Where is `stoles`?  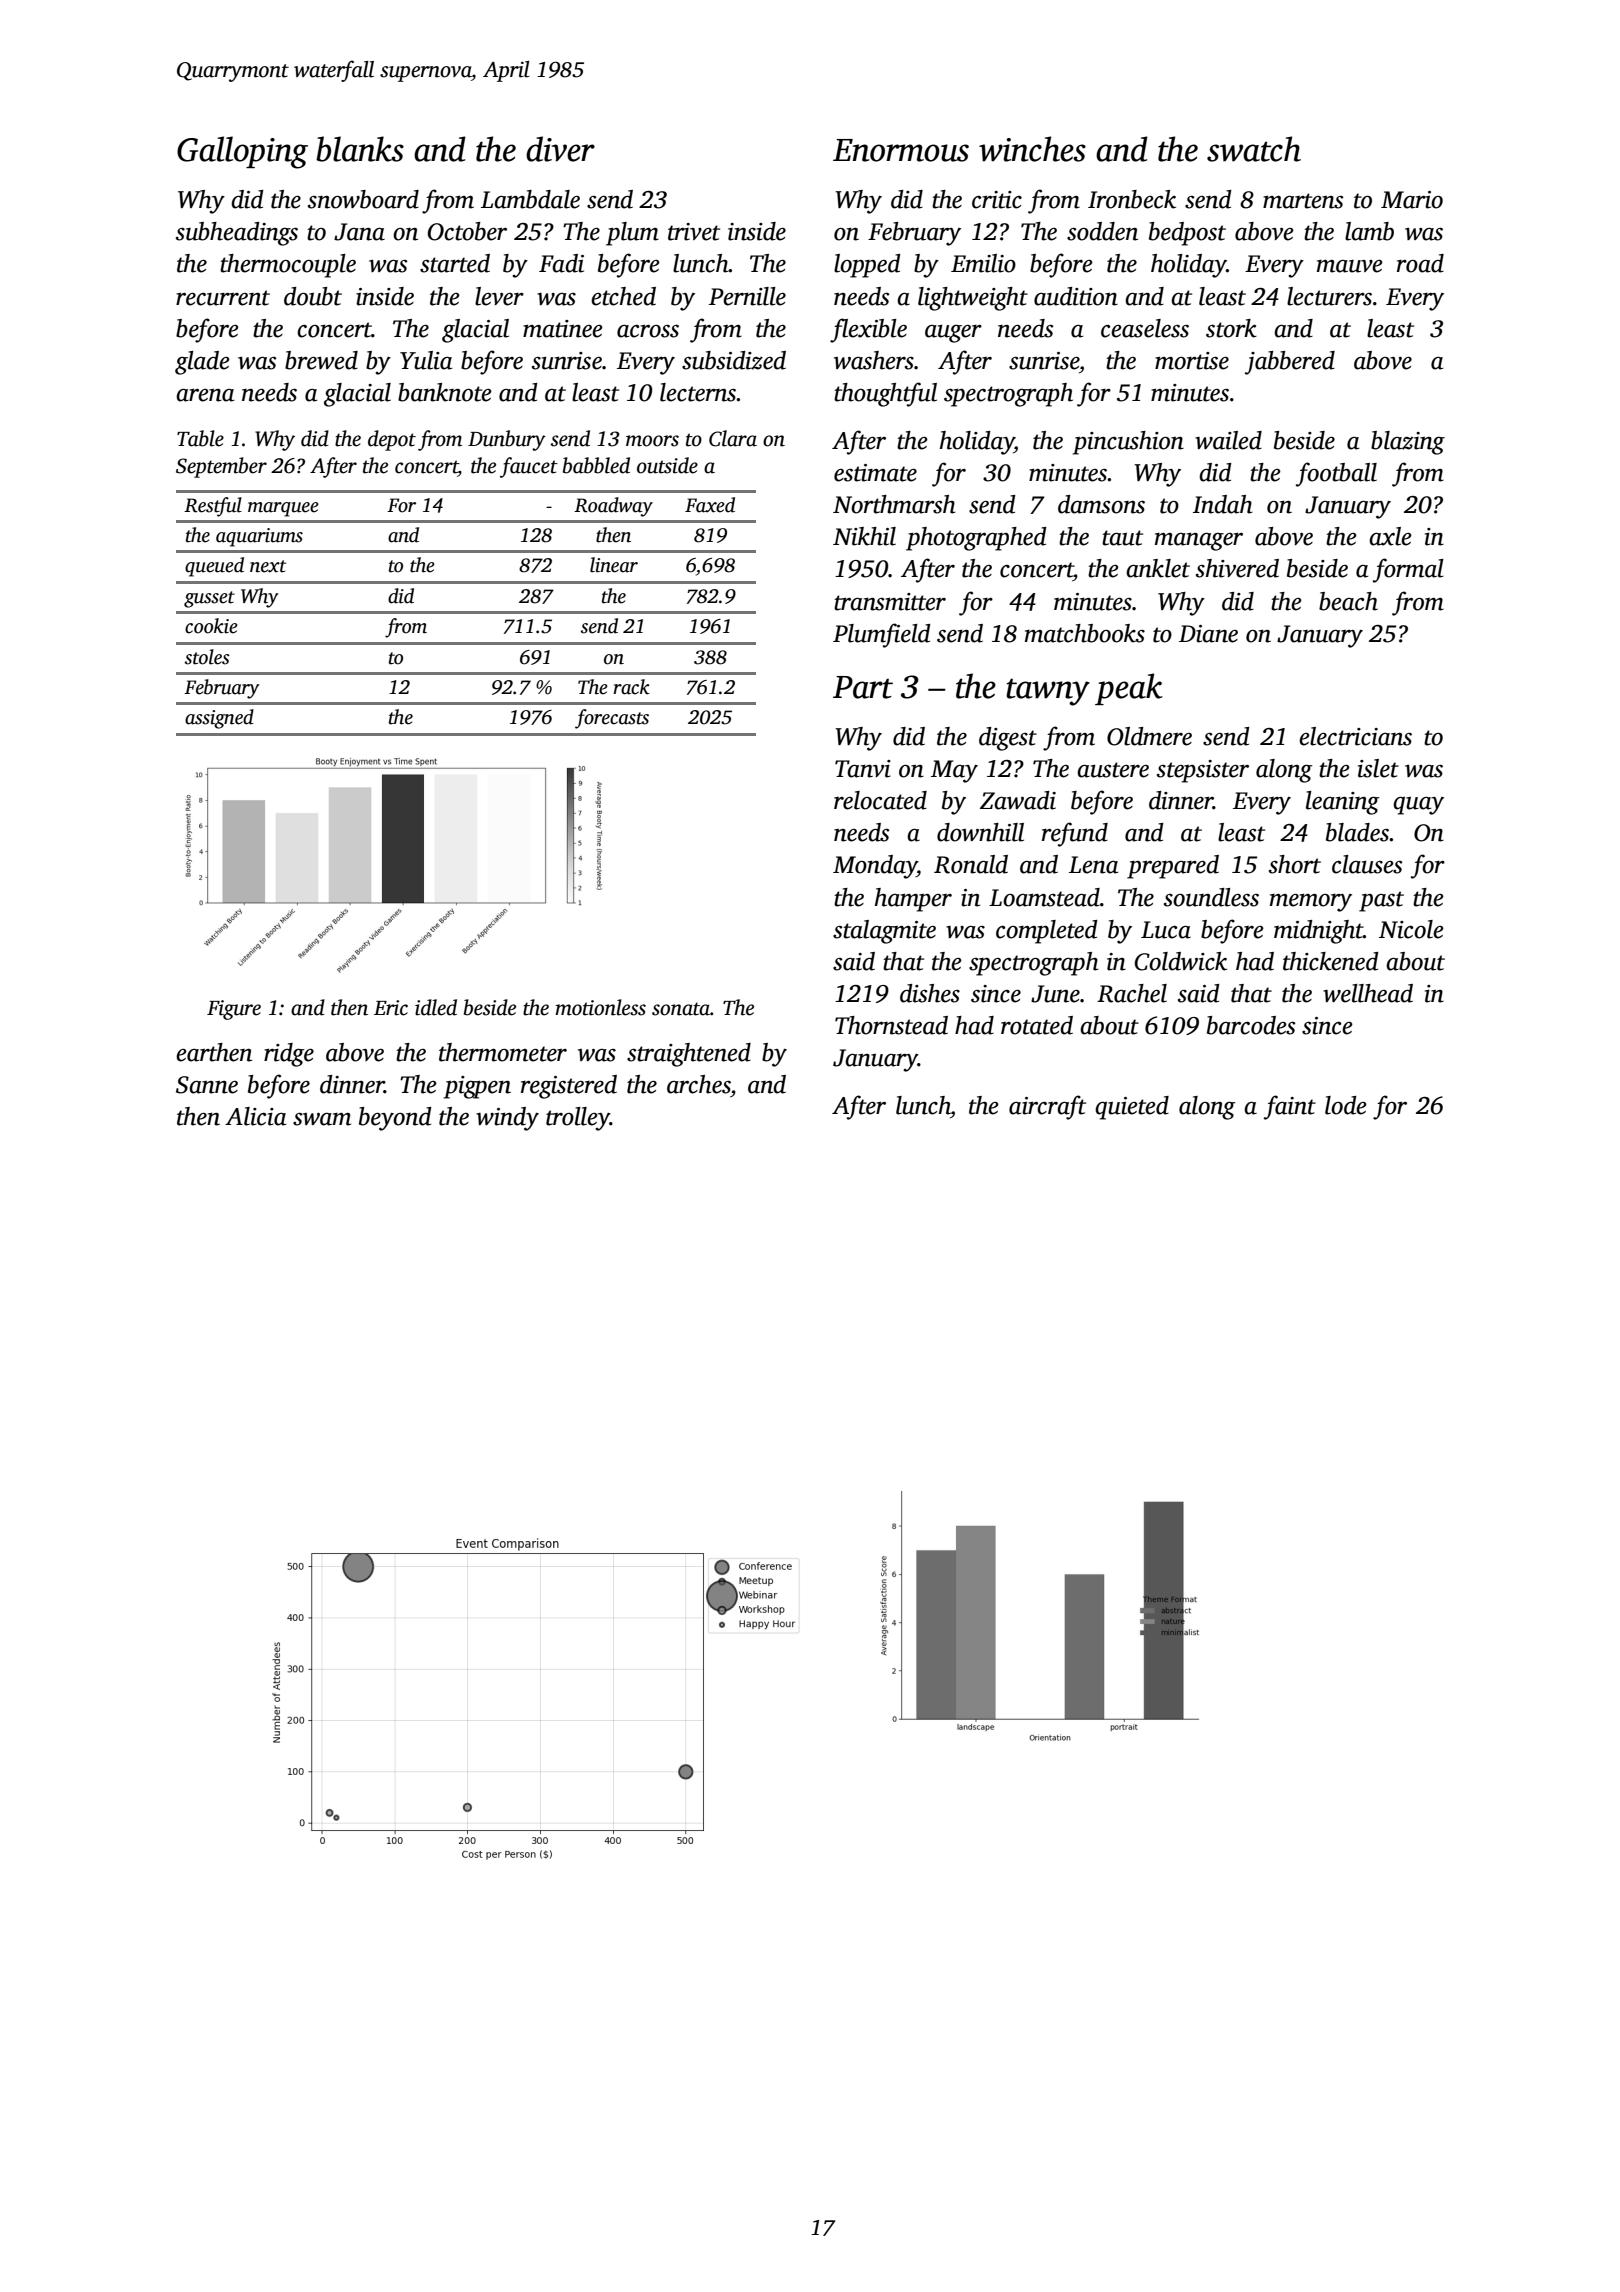
stoles is located at coordinates (207, 657).
